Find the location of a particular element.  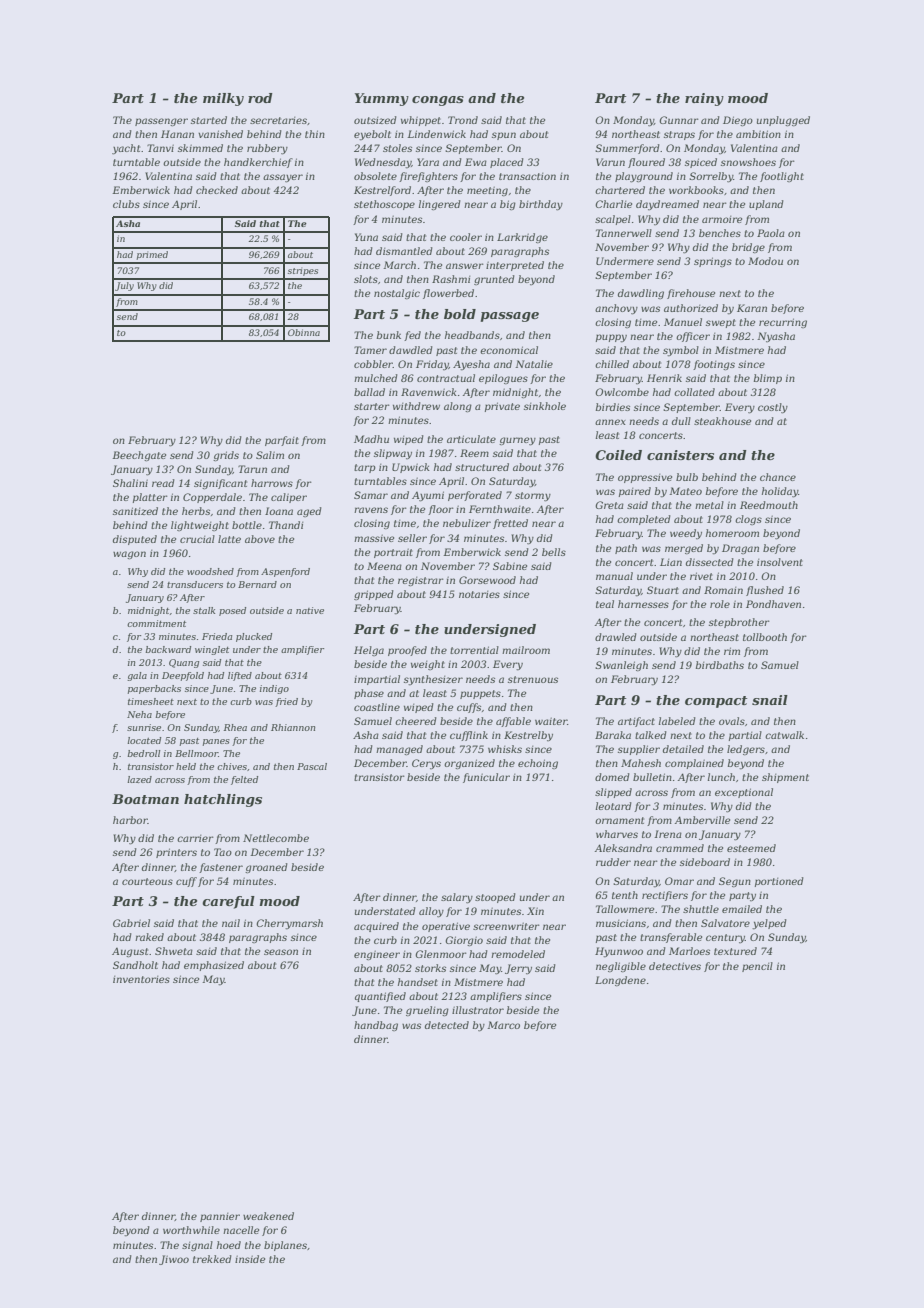

Salim is located at coordinates (270, 455).
